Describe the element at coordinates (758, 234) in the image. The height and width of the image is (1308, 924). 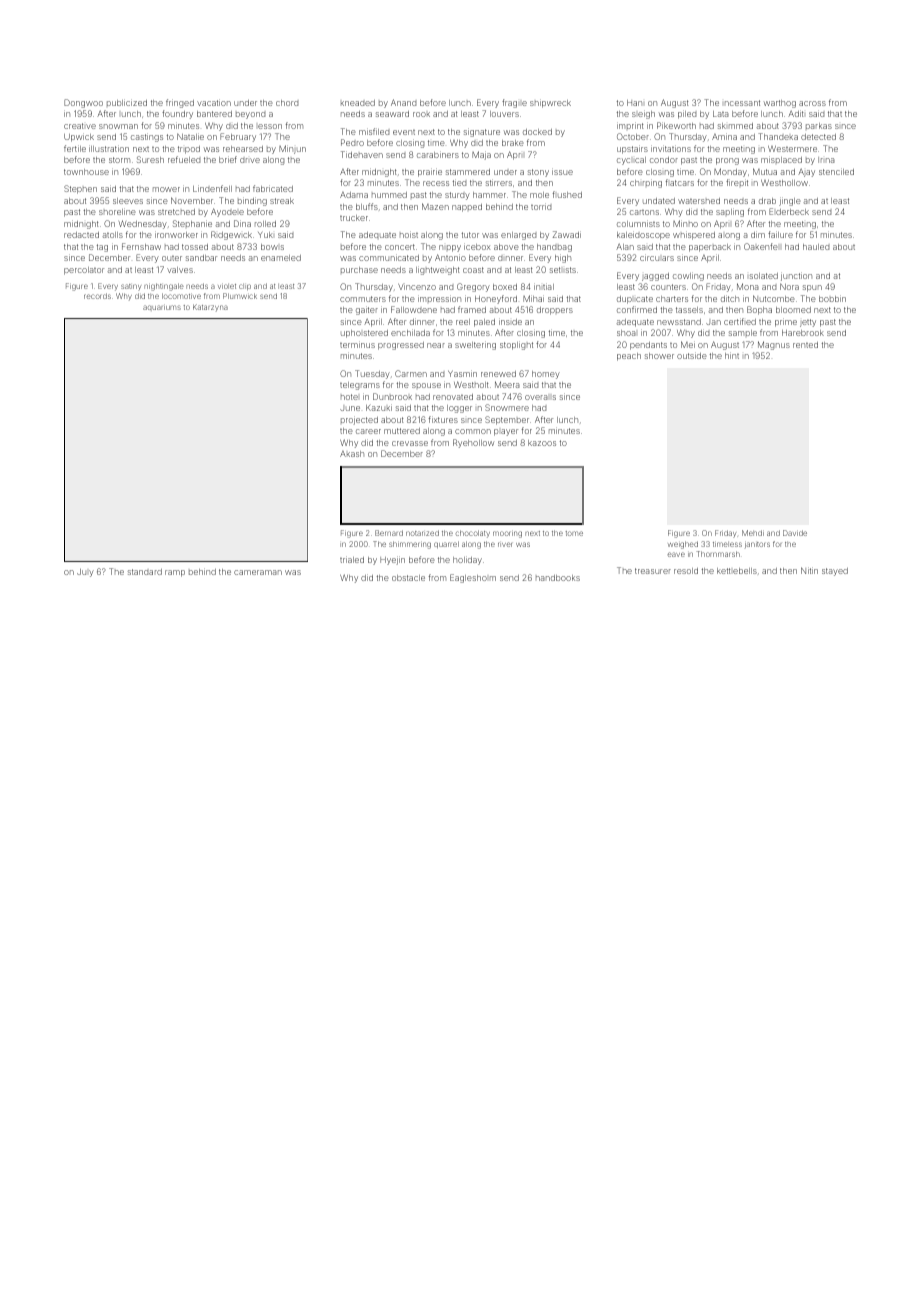
I see `dim` at that location.
